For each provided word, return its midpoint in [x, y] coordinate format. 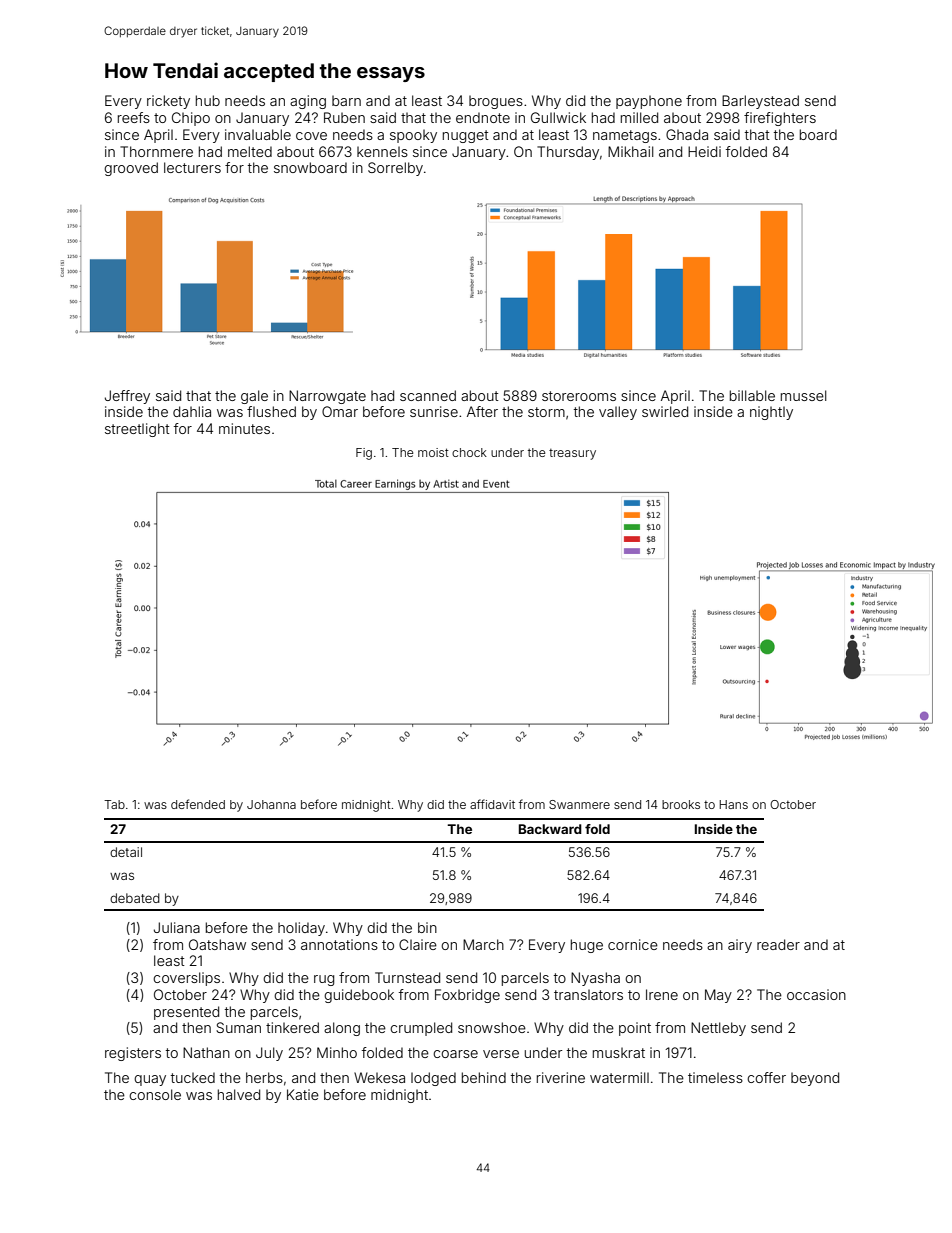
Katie [303, 1094]
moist [433, 452]
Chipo [191, 119]
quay [150, 1080]
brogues [496, 102]
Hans [734, 804]
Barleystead [760, 102]
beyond [815, 1079]
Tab [114, 804]
